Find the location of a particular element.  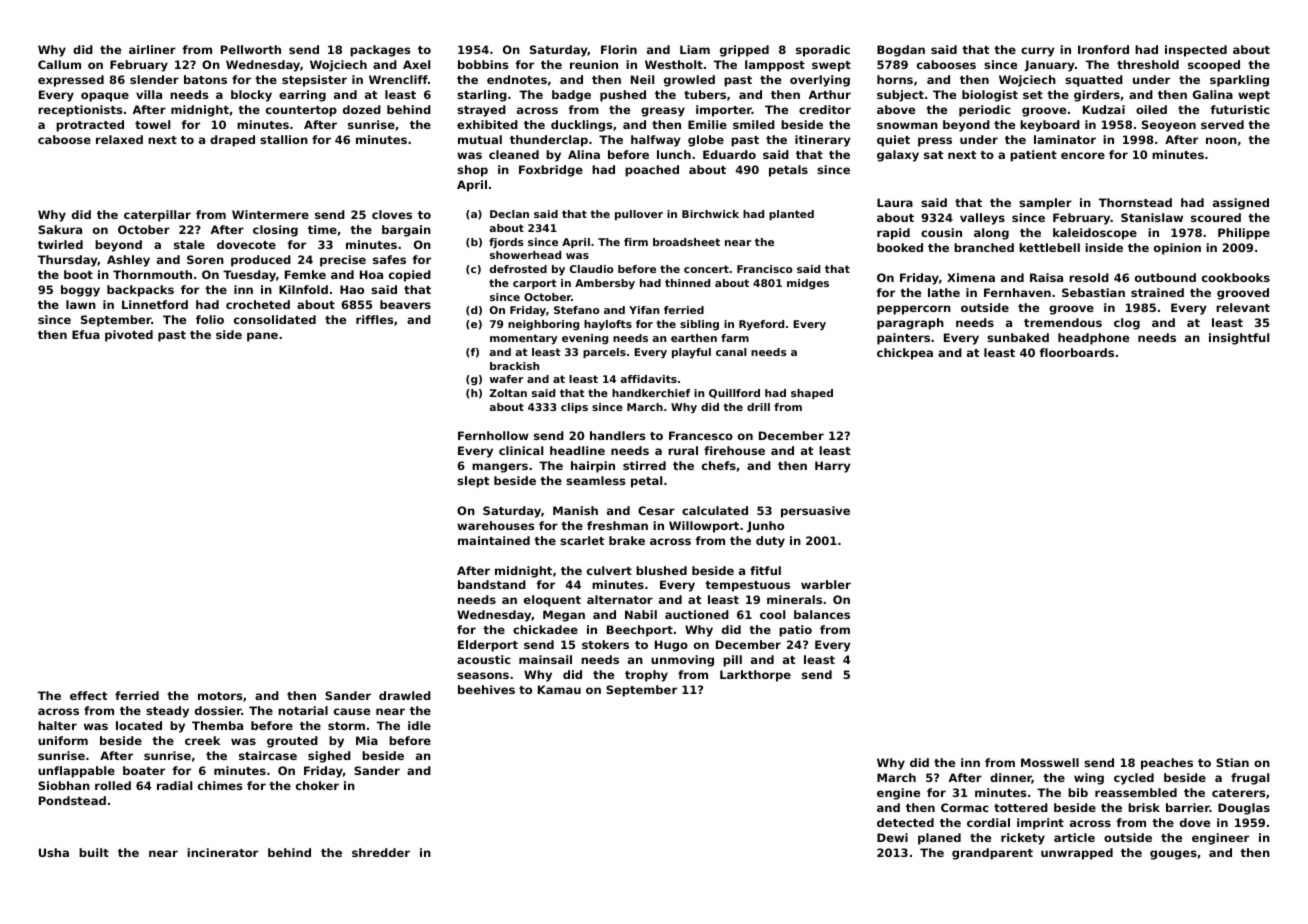

Bogdan is located at coordinates (901, 51).
